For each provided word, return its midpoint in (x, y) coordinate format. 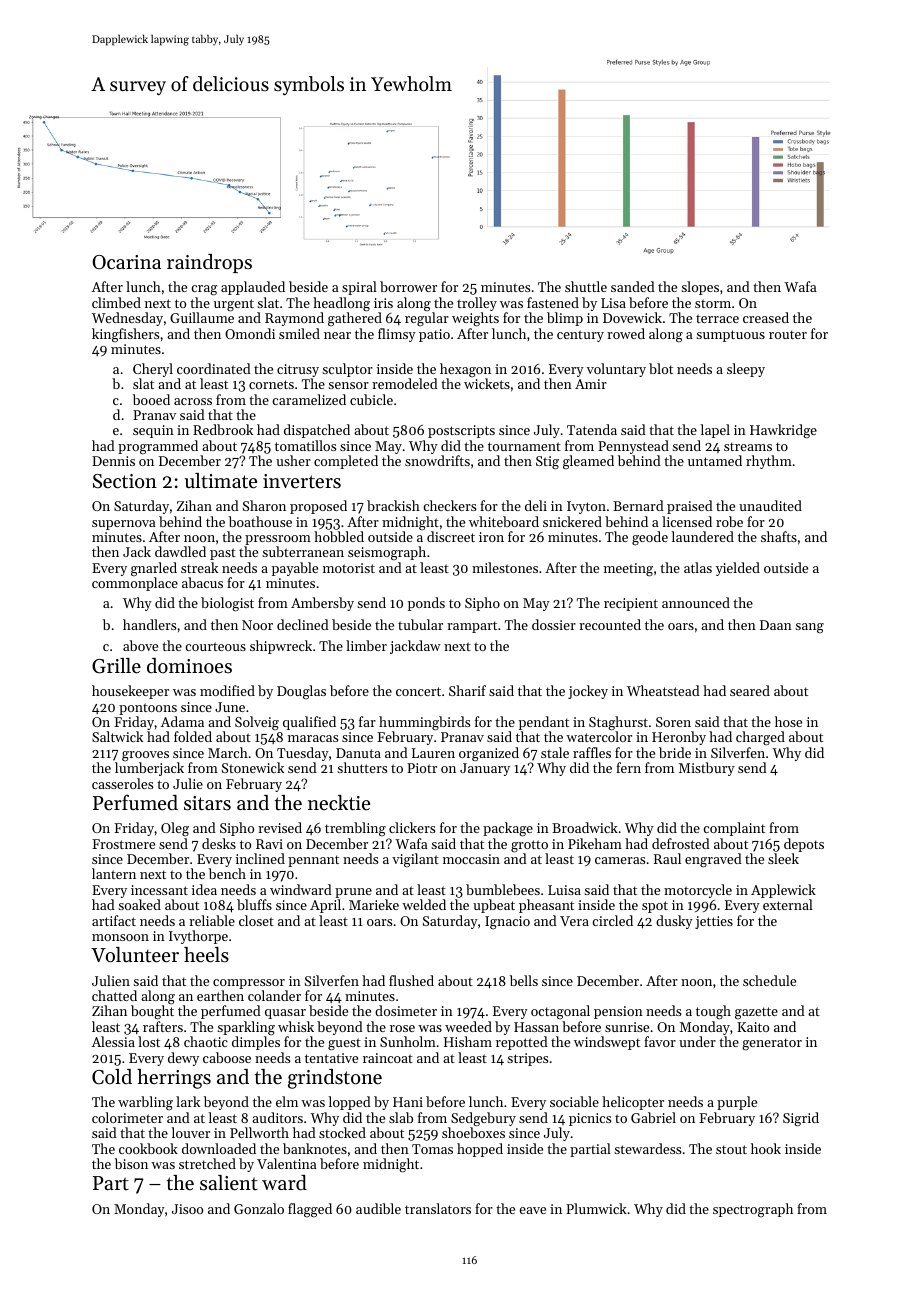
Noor (257, 625)
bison (131, 1163)
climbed (116, 302)
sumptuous (730, 336)
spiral (359, 288)
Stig (547, 463)
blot (661, 368)
